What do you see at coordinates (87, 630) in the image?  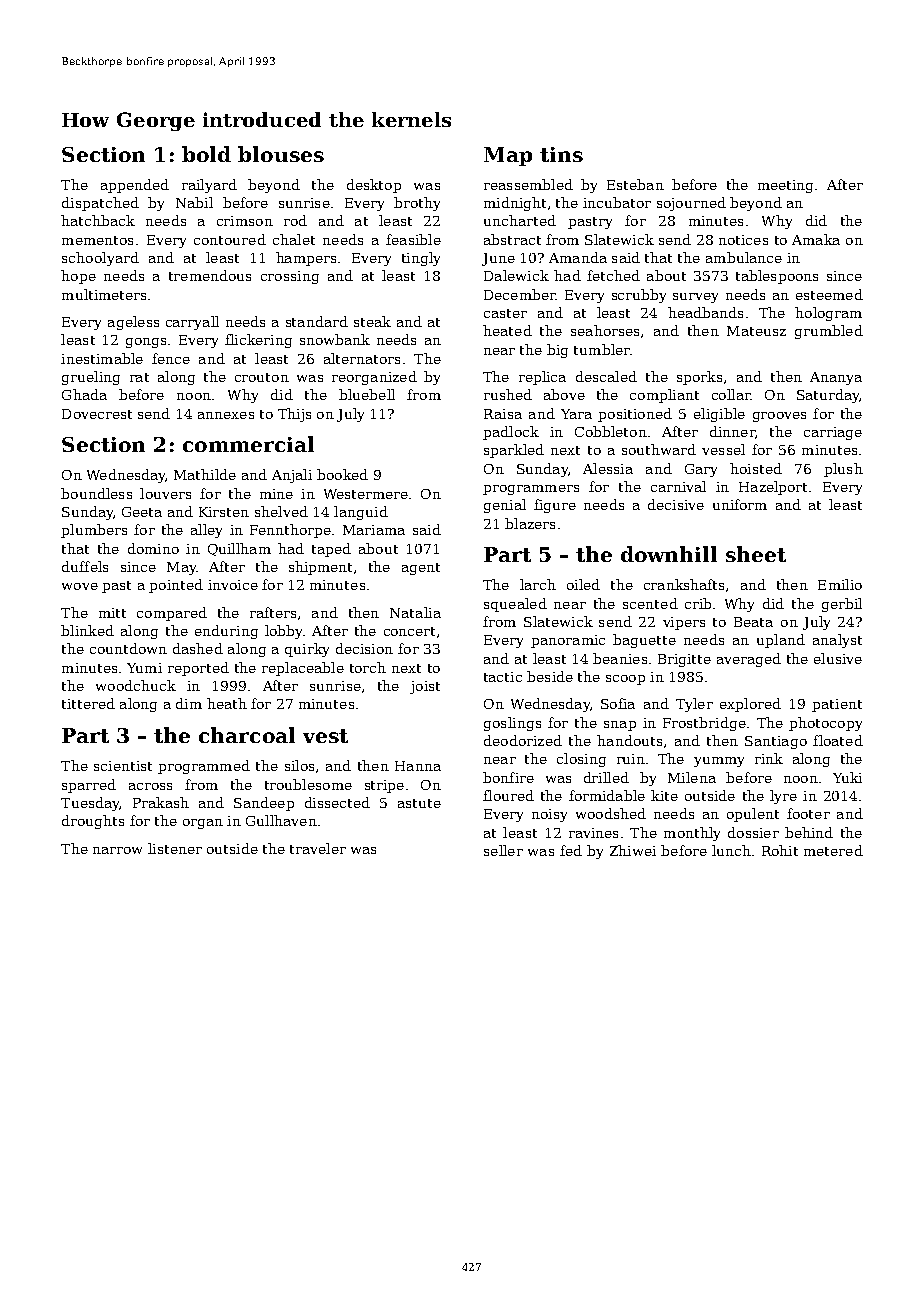 I see `blinked` at bounding box center [87, 630].
